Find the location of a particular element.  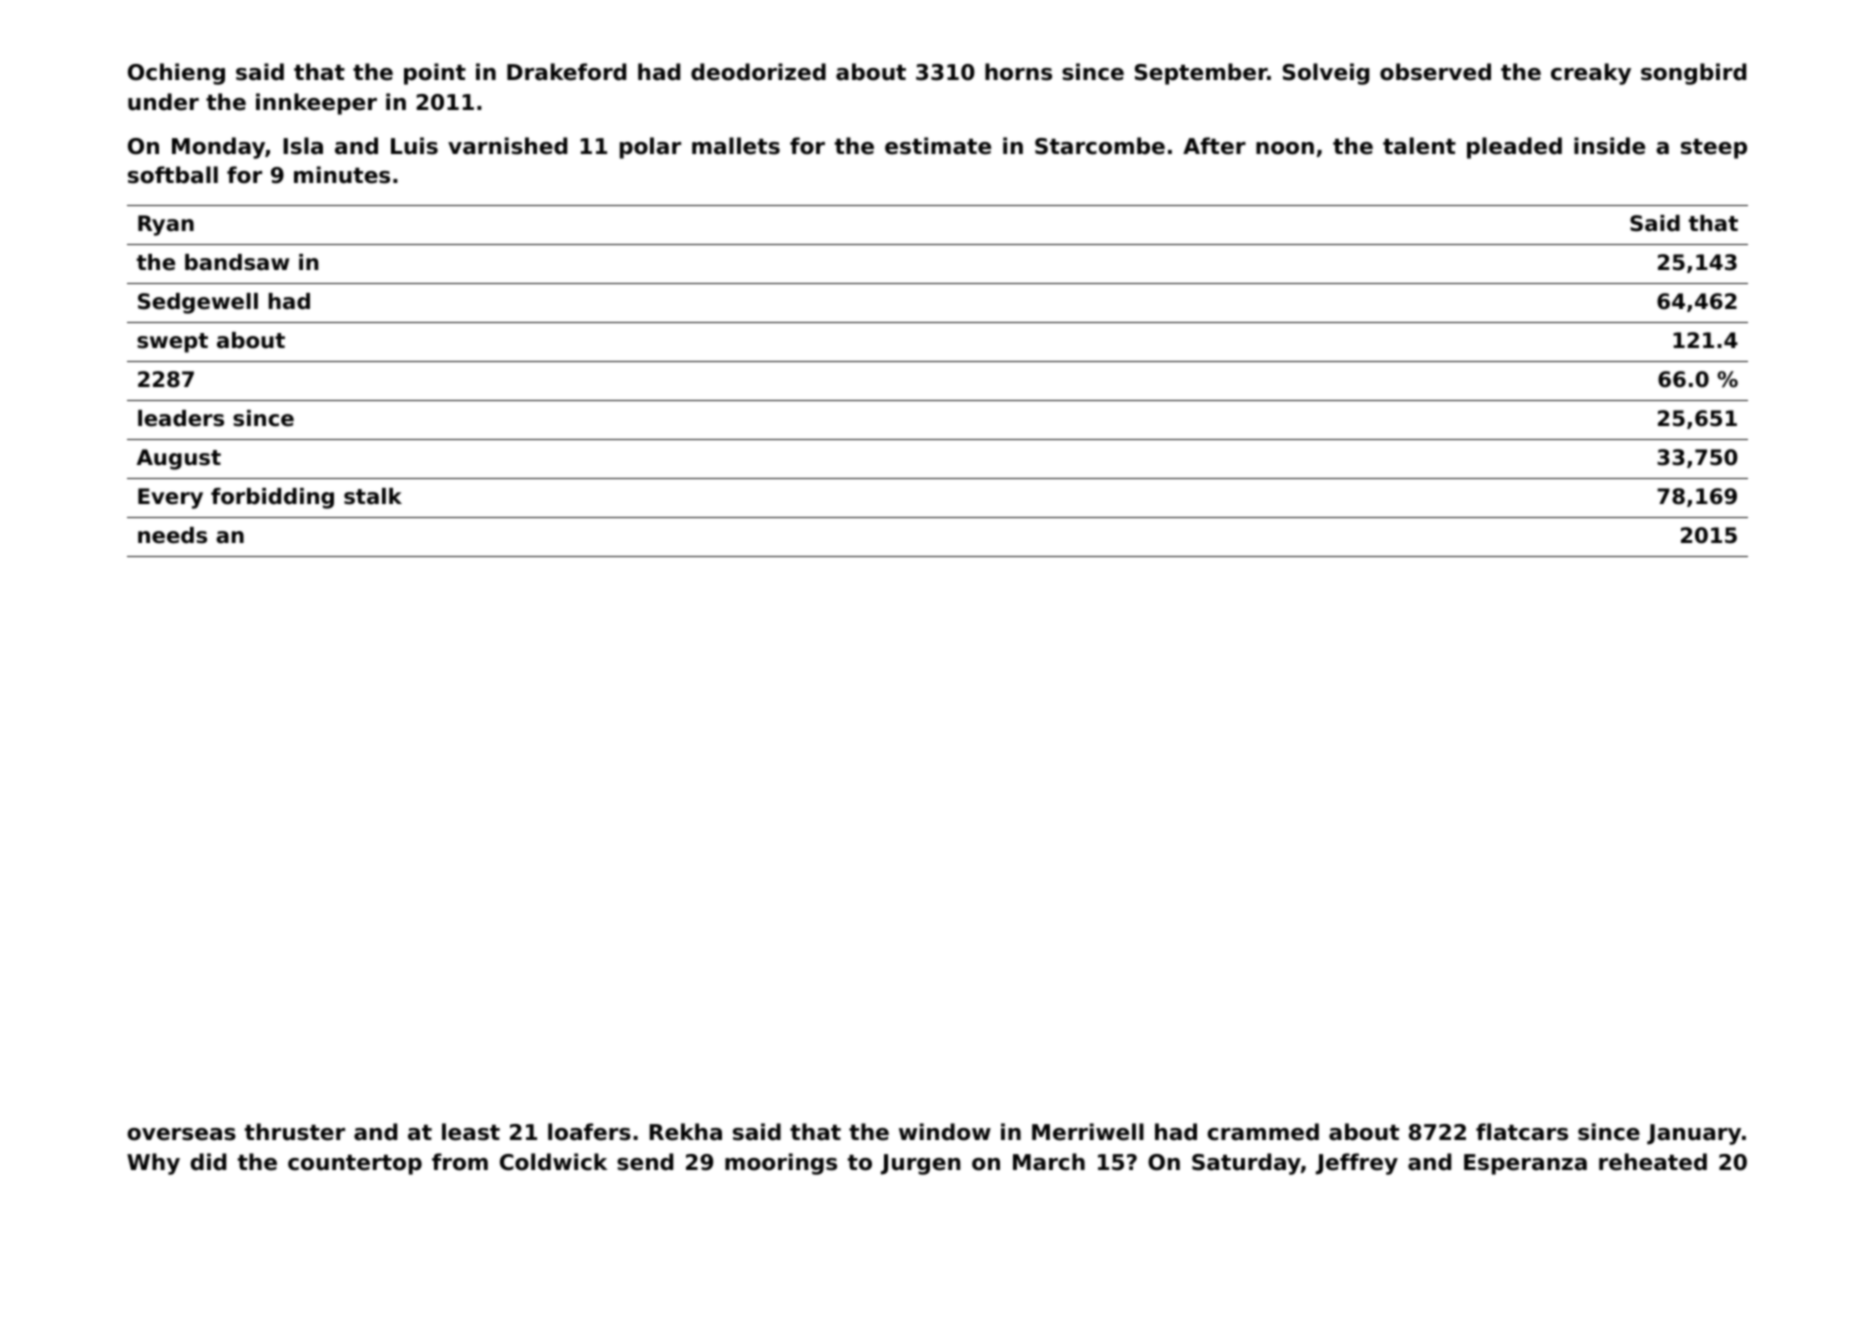

loafers is located at coordinates (589, 1132).
